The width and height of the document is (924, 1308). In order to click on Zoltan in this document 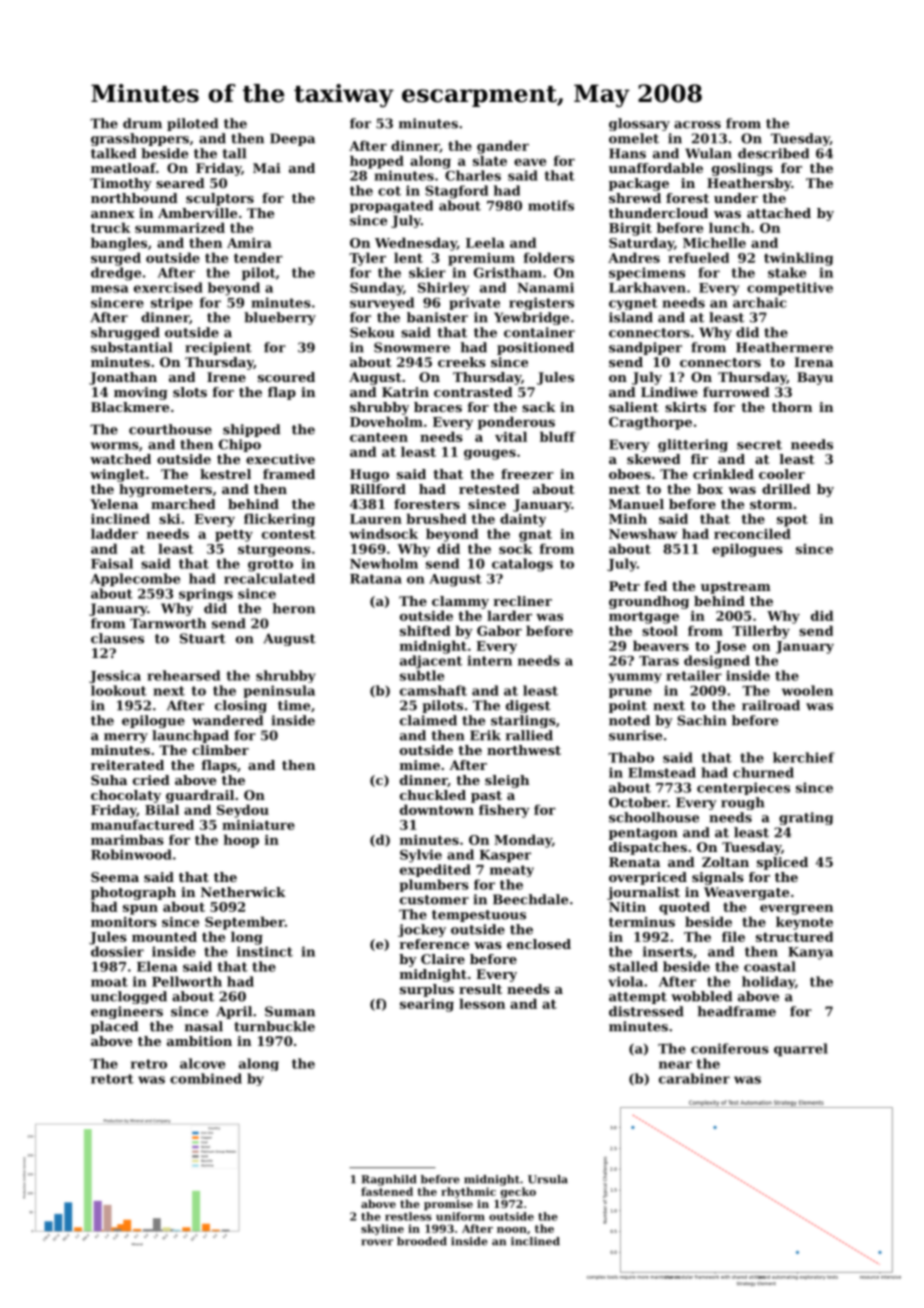, I will do `click(725, 862)`.
